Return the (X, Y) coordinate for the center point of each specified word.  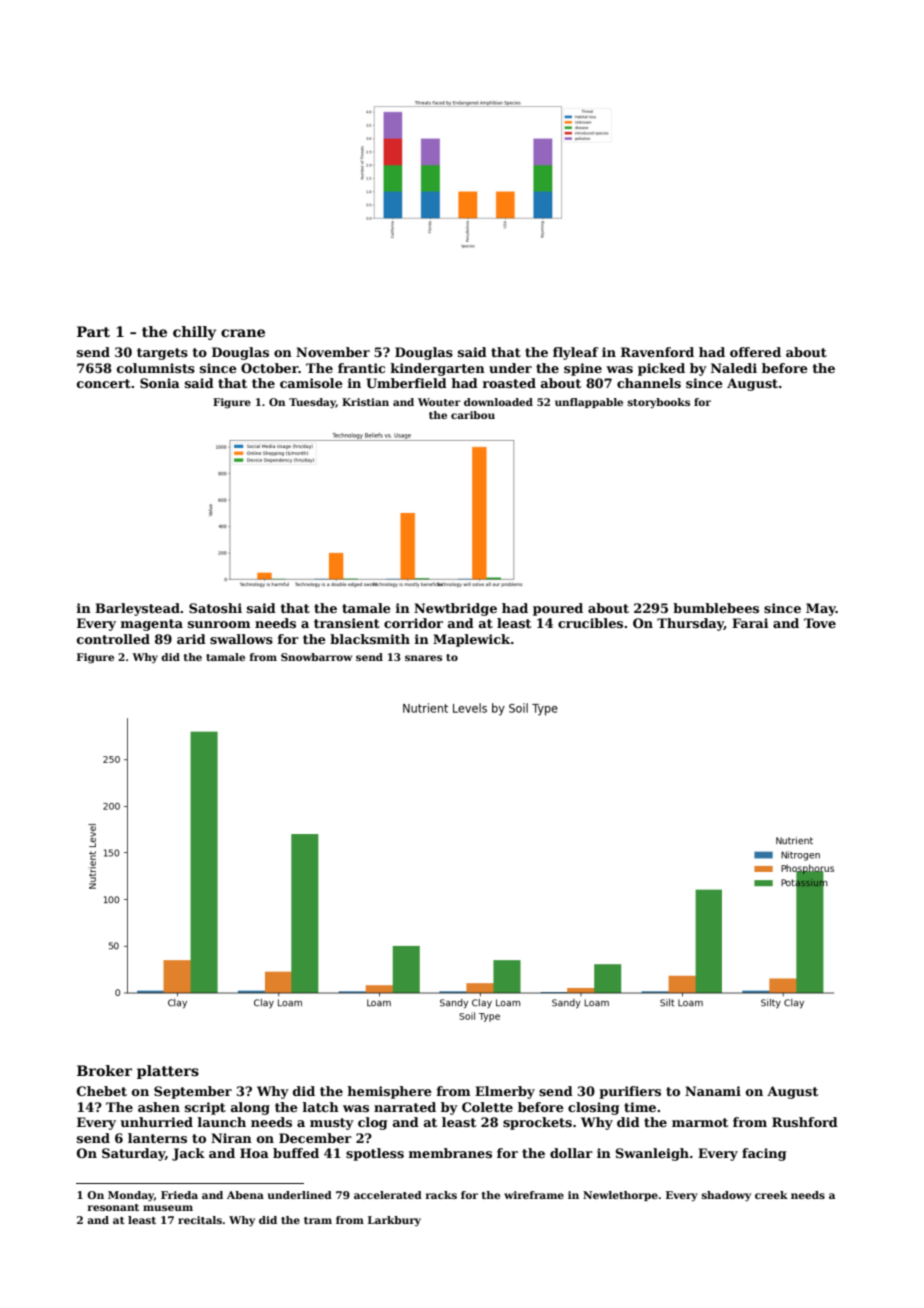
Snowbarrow (316, 657)
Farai (750, 623)
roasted (509, 383)
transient (347, 623)
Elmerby (505, 1092)
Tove (820, 623)
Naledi (734, 368)
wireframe (534, 1195)
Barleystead (137, 609)
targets (162, 354)
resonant (113, 1207)
